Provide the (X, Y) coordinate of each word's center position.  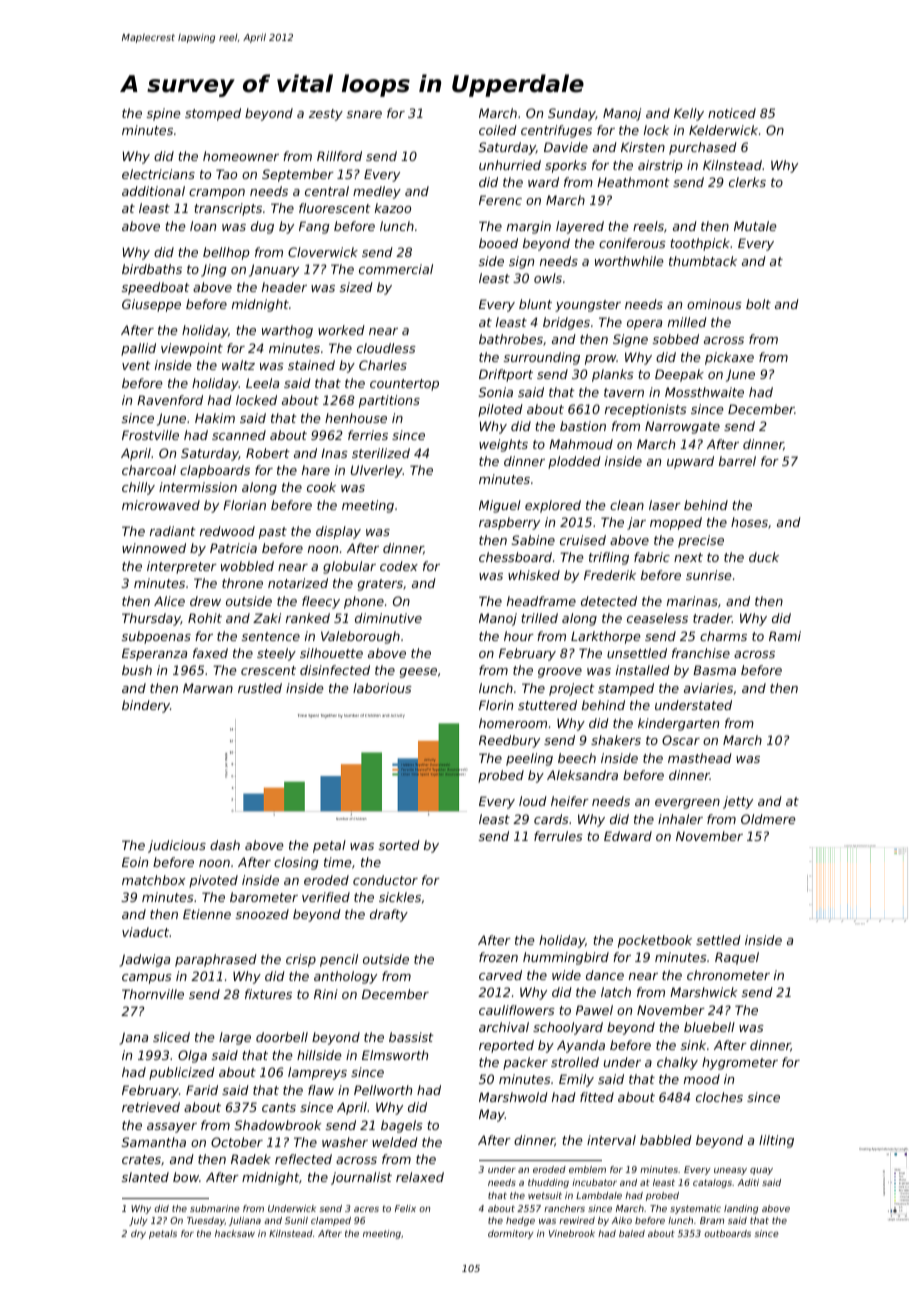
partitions (389, 401)
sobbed (676, 339)
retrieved (151, 1107)
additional (153, 191)
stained (311, 365)
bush (137, 670)
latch (616, 992)
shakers (616, 740)
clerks (747, 182)
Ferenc (500, 200)
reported (506, 1046)
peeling (529, 759)
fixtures (268, 994)
